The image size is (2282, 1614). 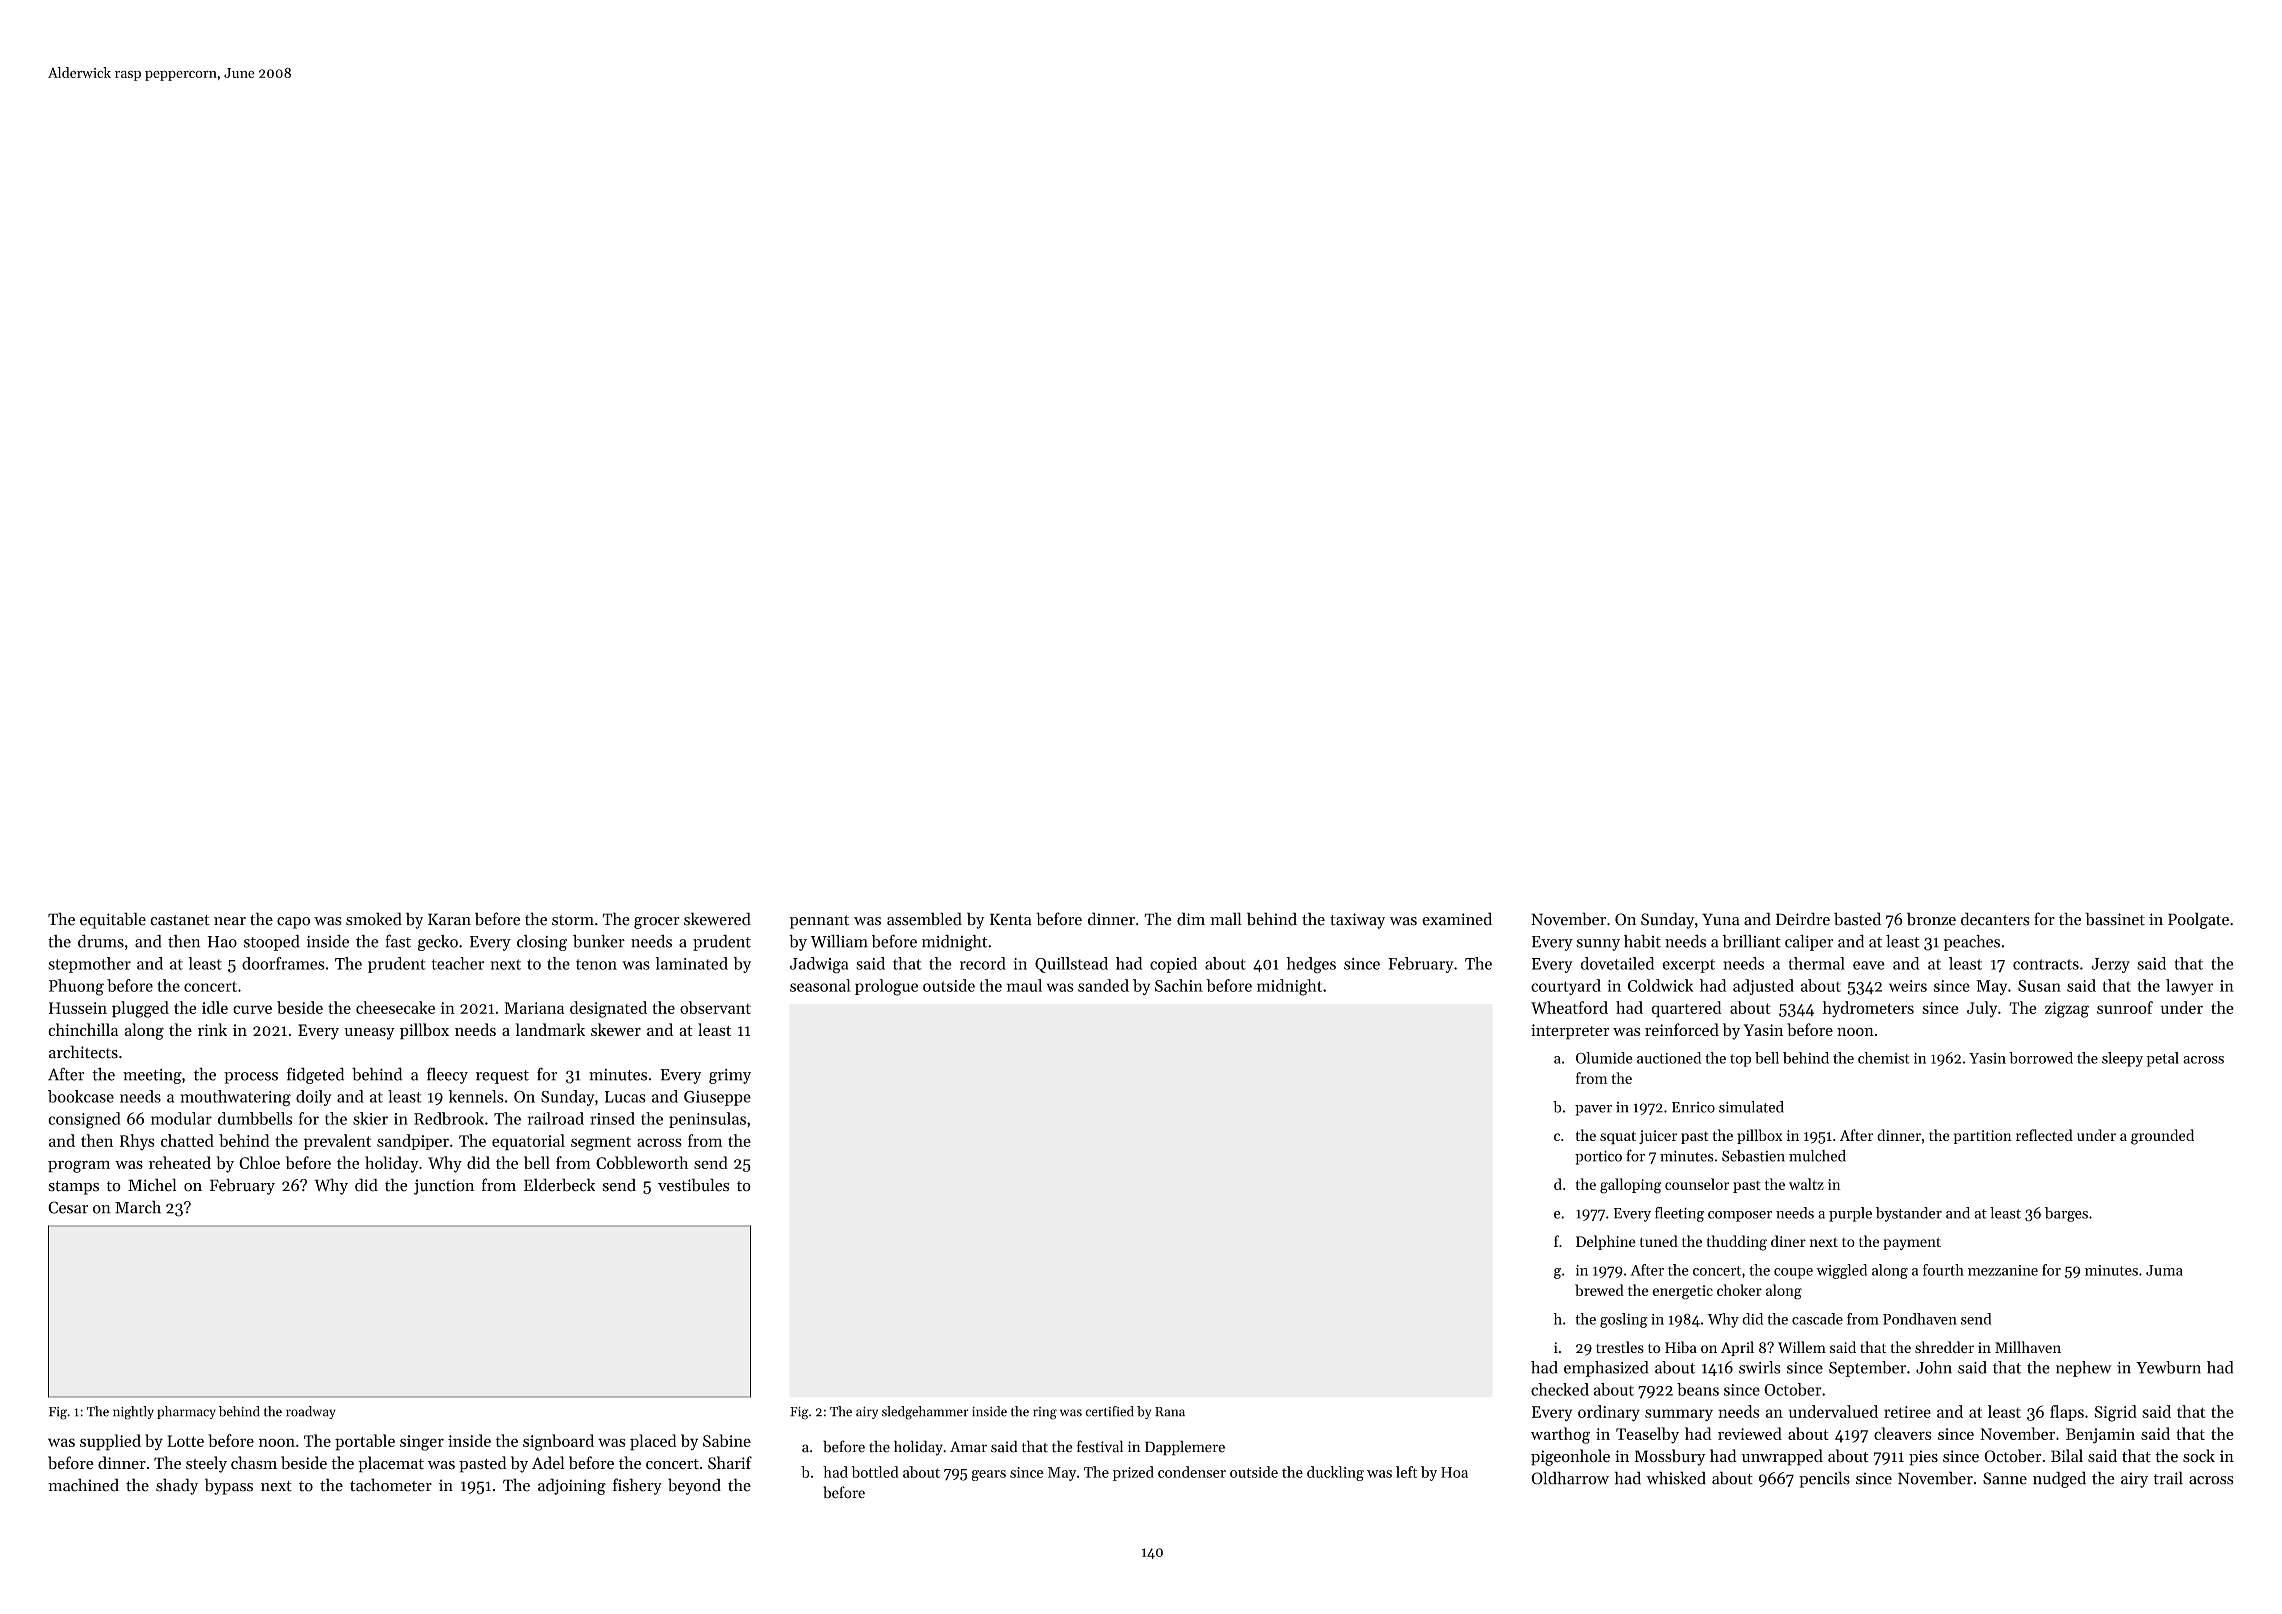 I want to click on sleepy, so click(x=2122, y=1059).
